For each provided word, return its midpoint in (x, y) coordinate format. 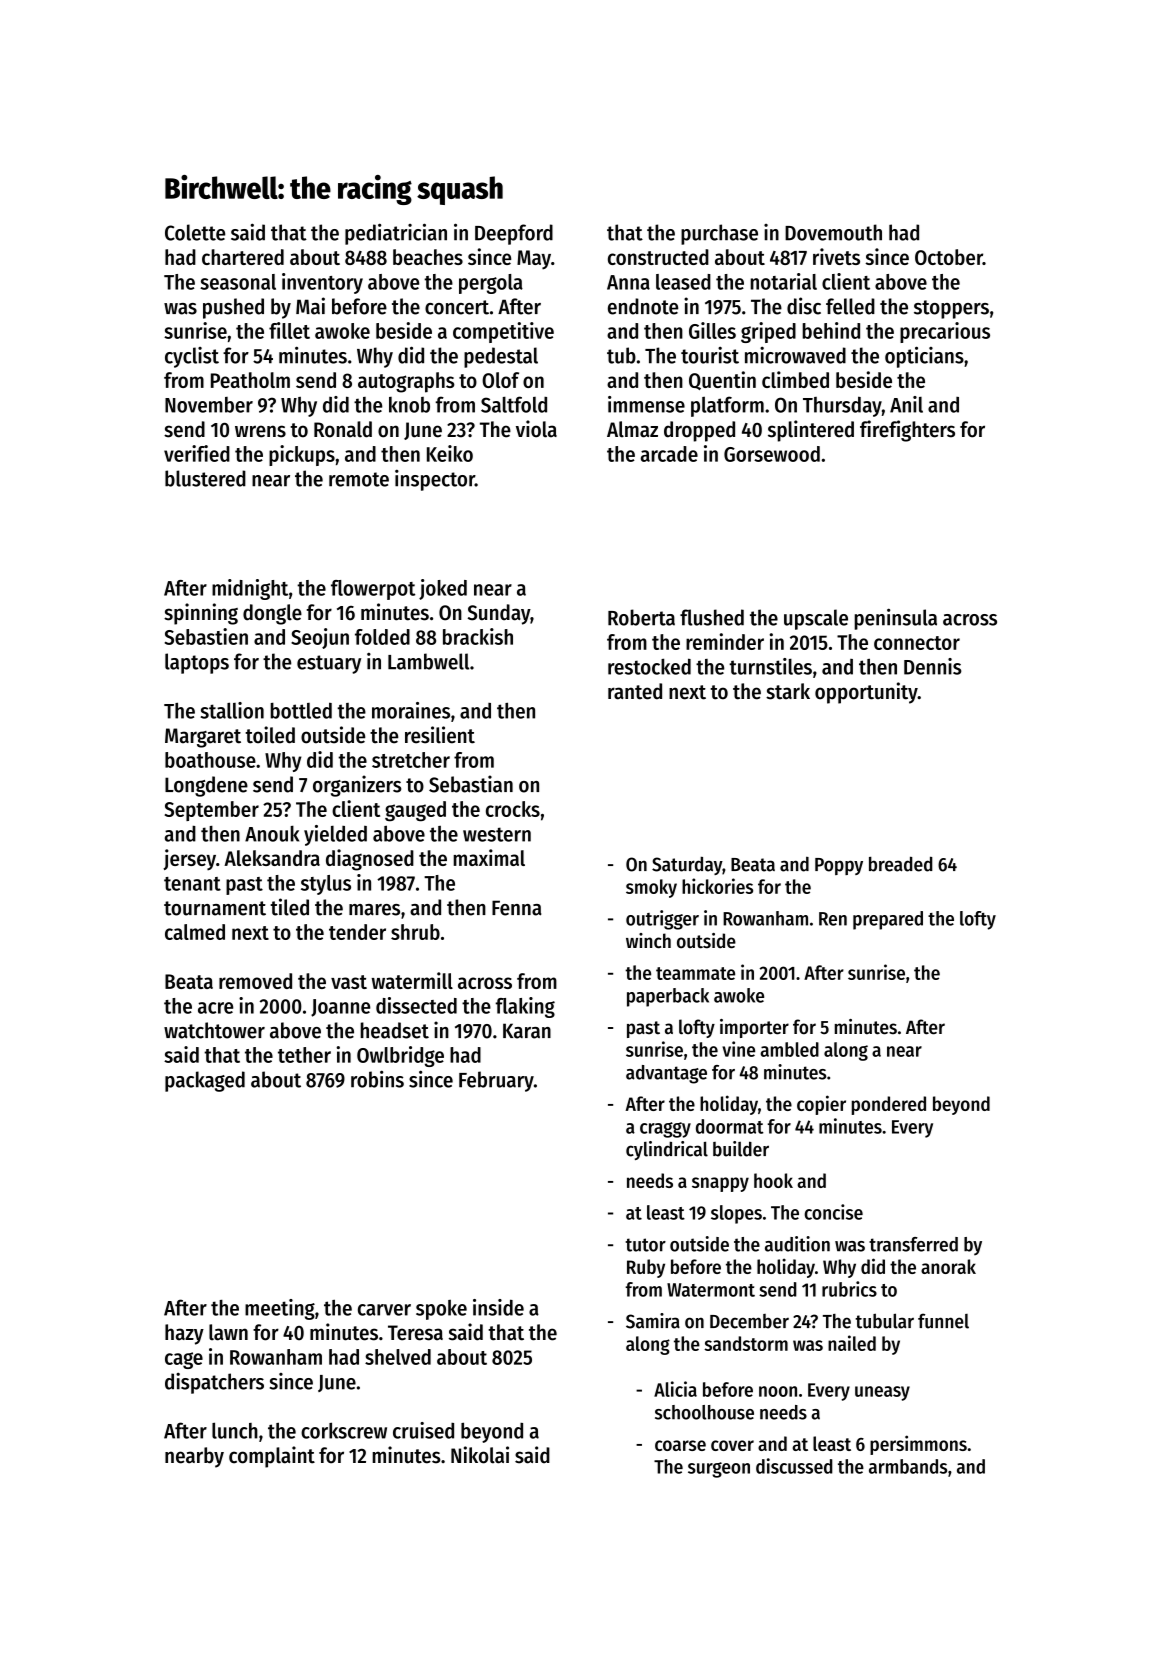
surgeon (719, 1470)
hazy (184, 1334)
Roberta (641, 617)
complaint (272, 1457)
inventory (322, 283)
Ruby (646, 1268)
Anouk (272, 834)
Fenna (516, 908)
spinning (201, 614)
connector (917, 643)
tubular (884, 1321)
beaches (428, 257)
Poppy (839, 866)
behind (831, 330)
